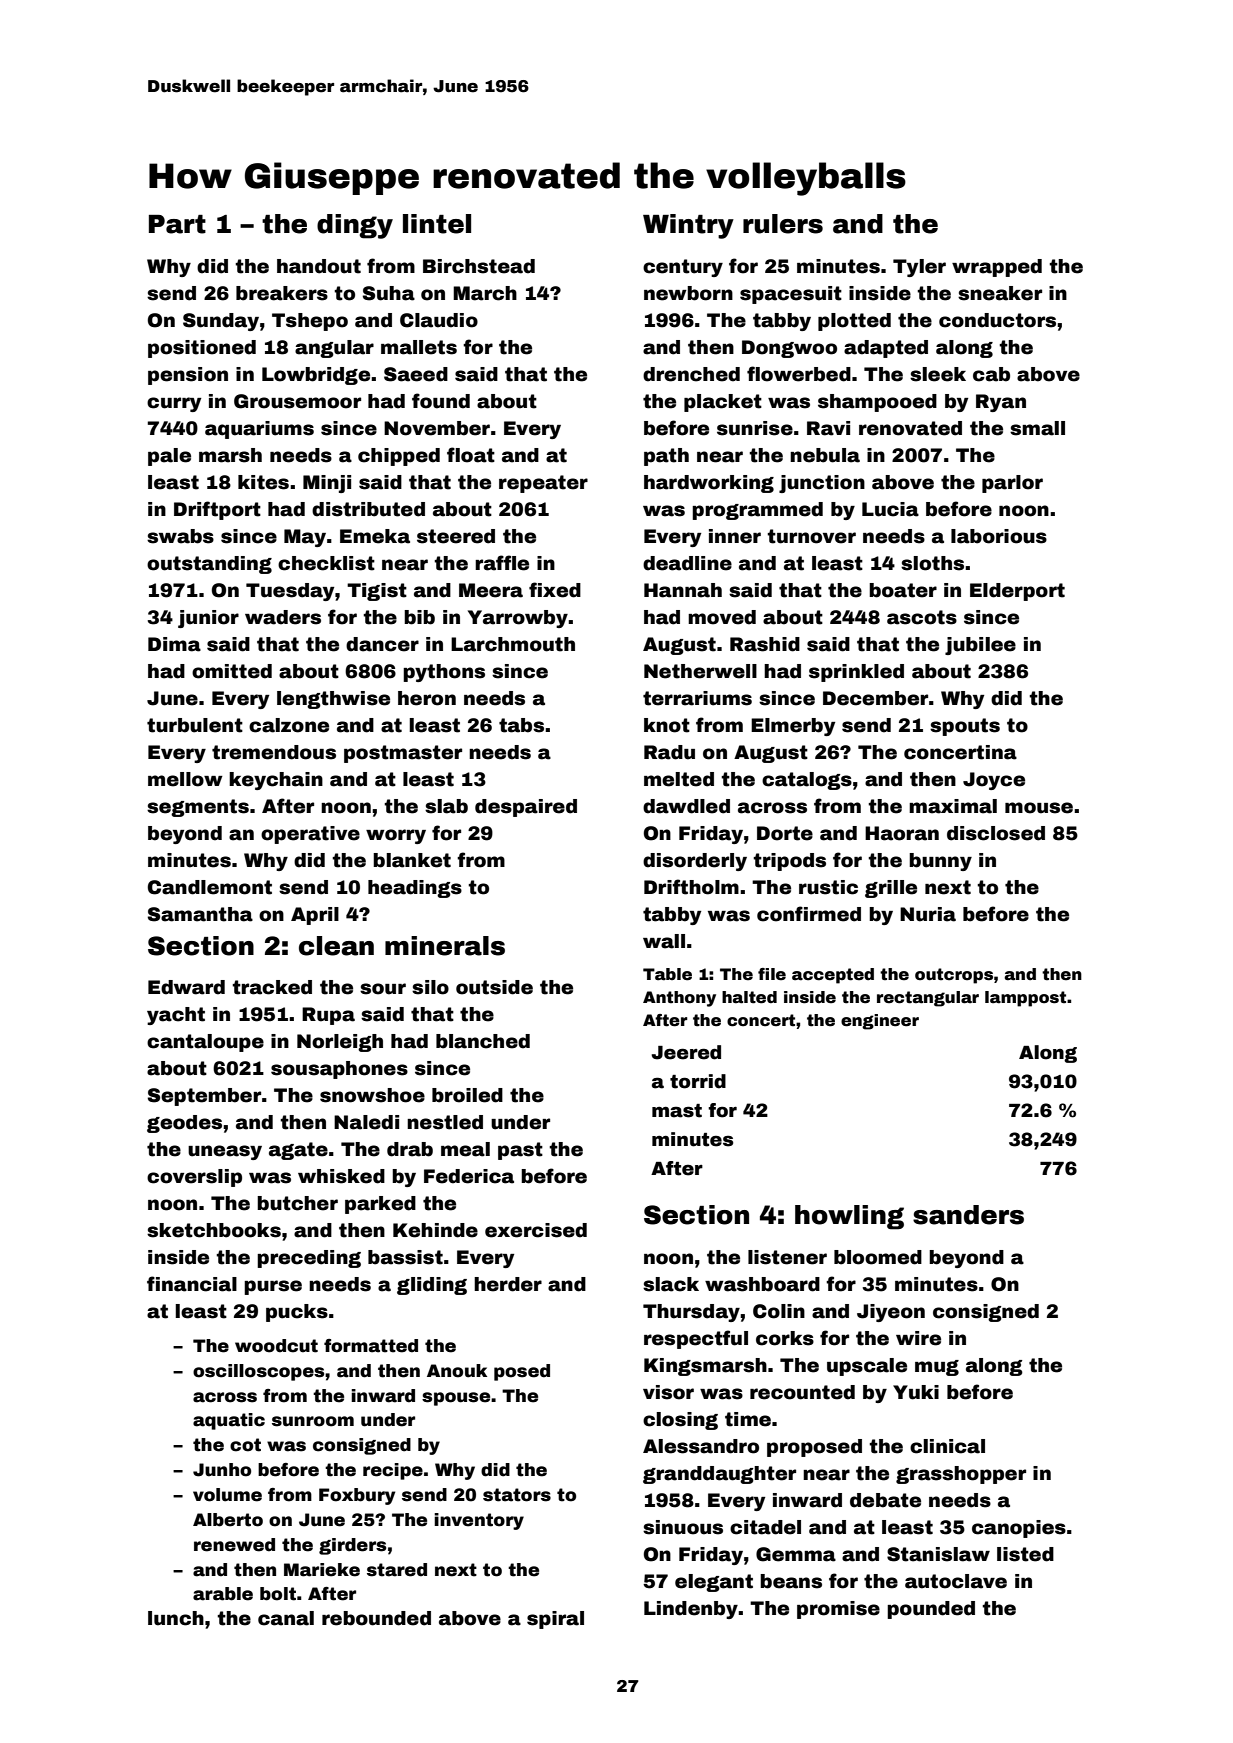 This screenshot has width=1233, height=1743. I want to click on spiral, so click(555, 1620).
